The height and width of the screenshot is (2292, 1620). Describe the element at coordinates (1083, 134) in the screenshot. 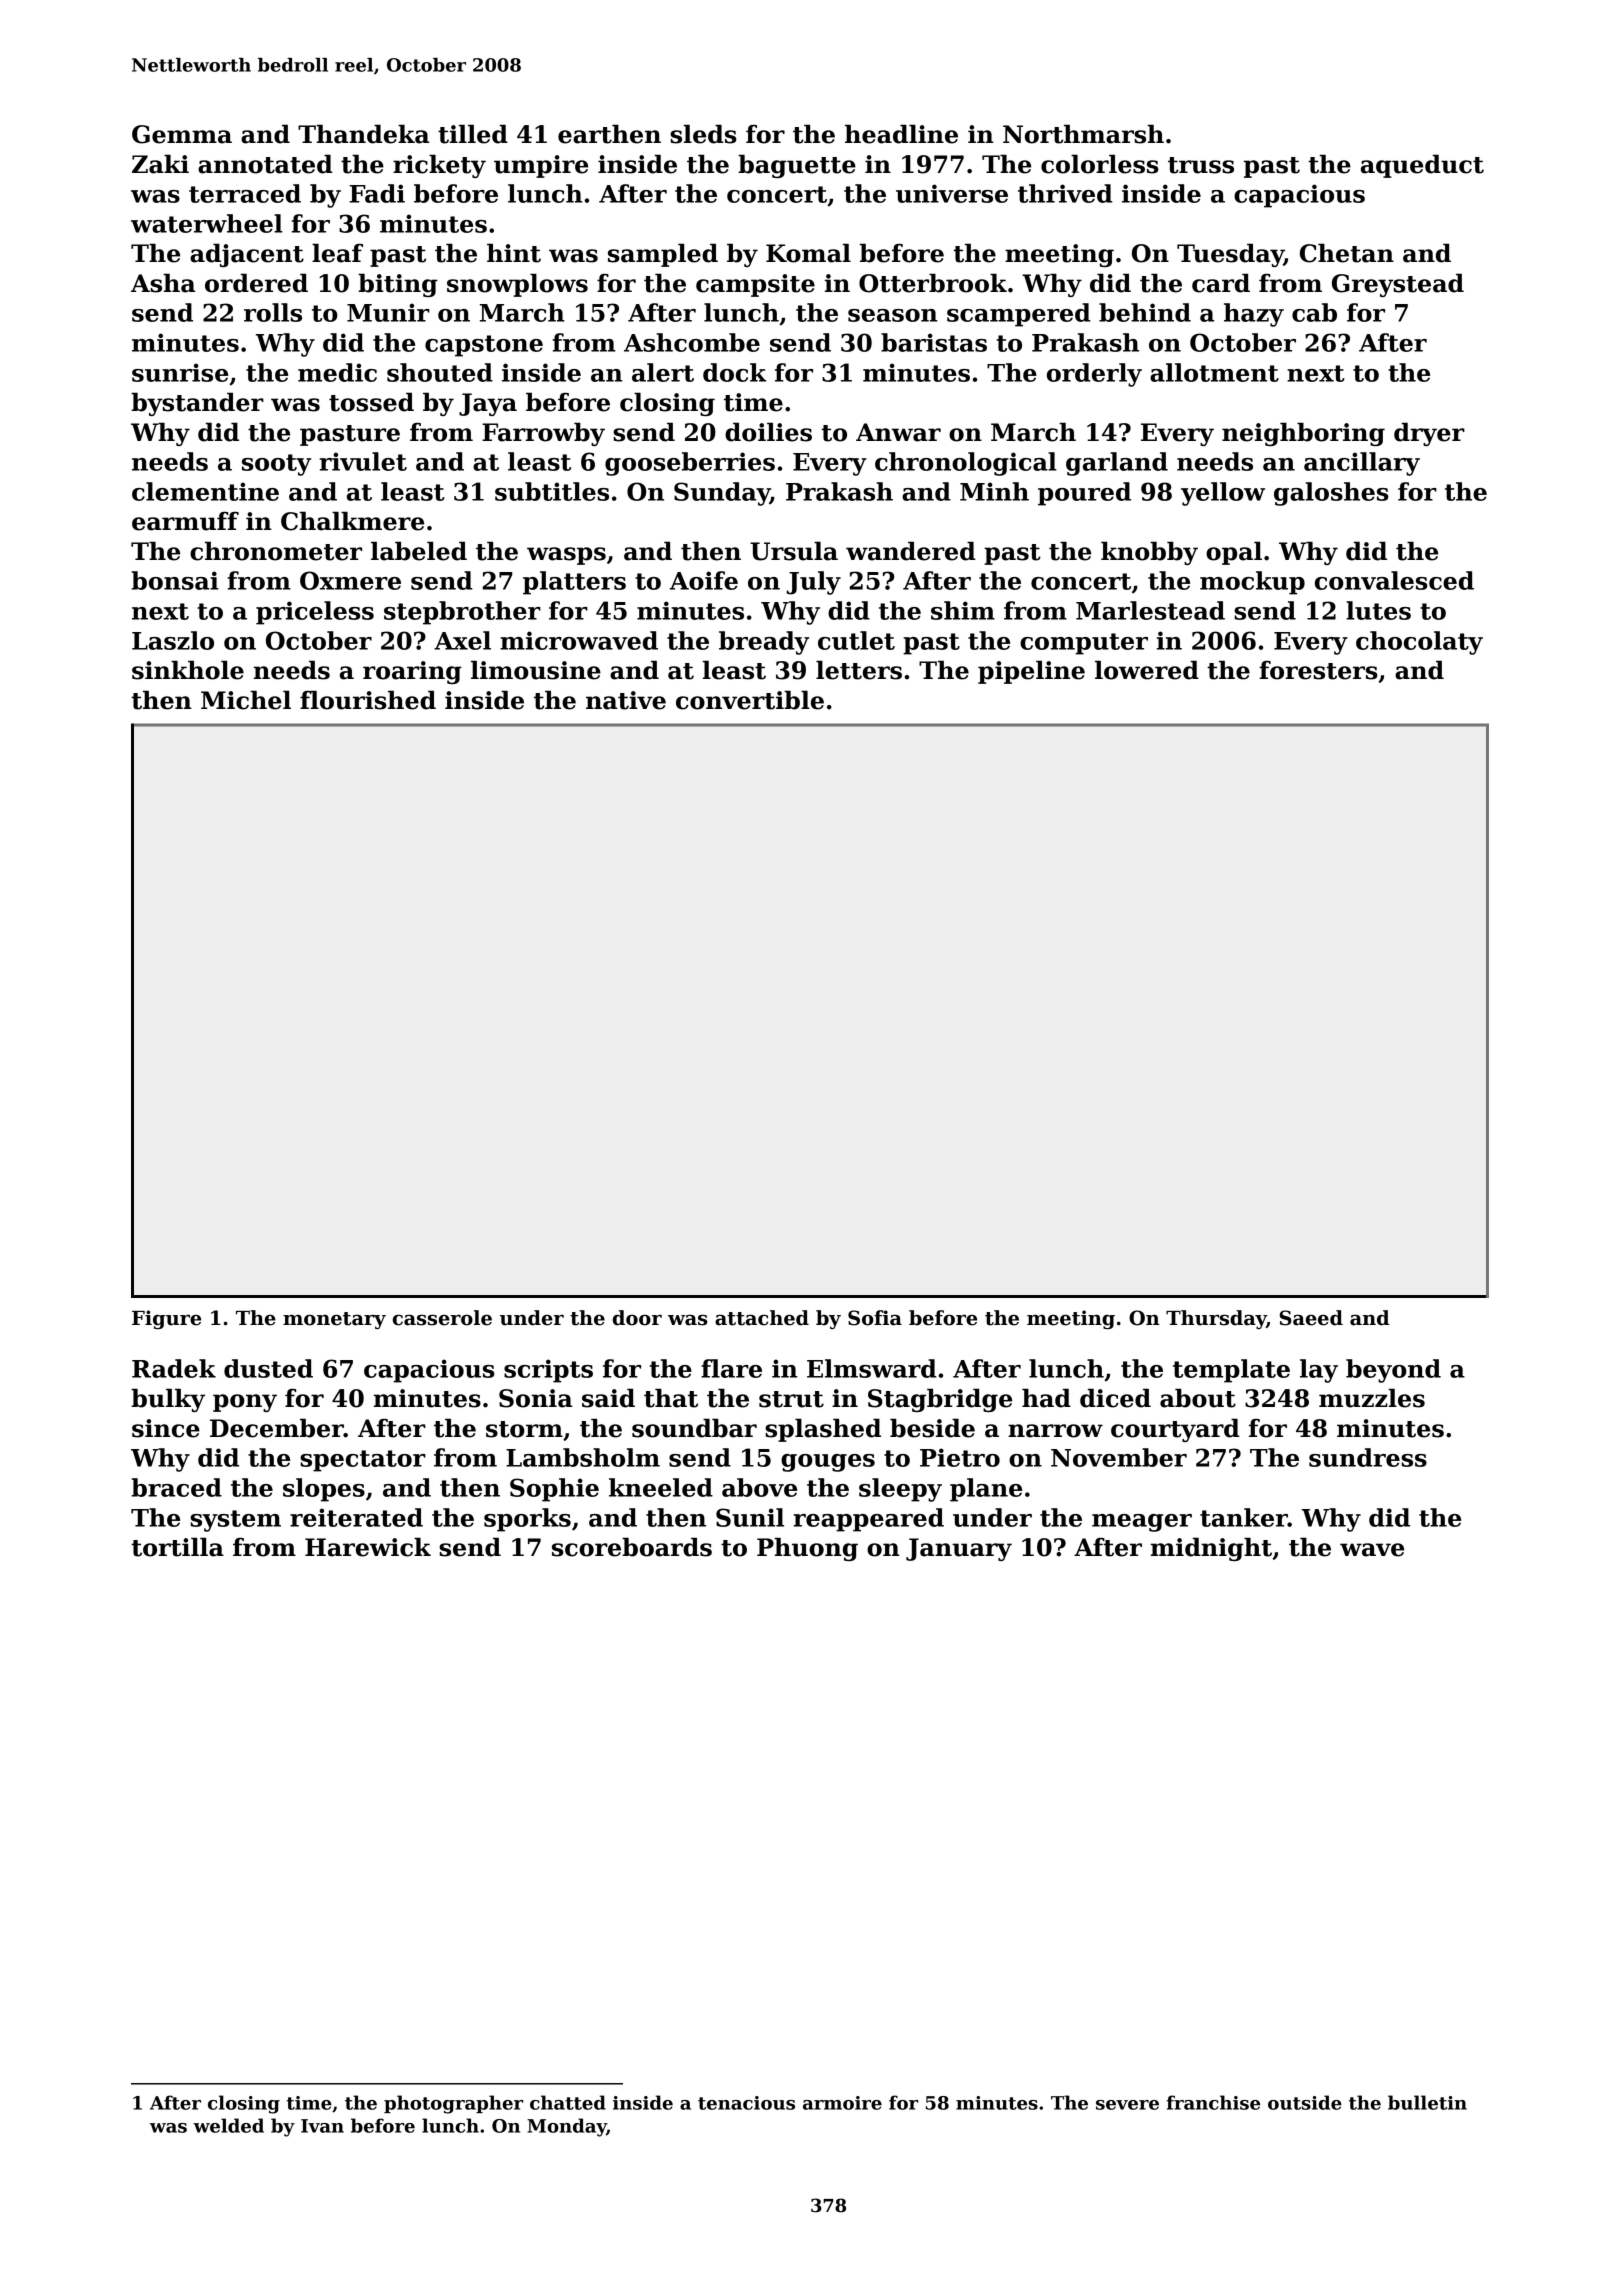

I see `Northmarsh` at that location.
